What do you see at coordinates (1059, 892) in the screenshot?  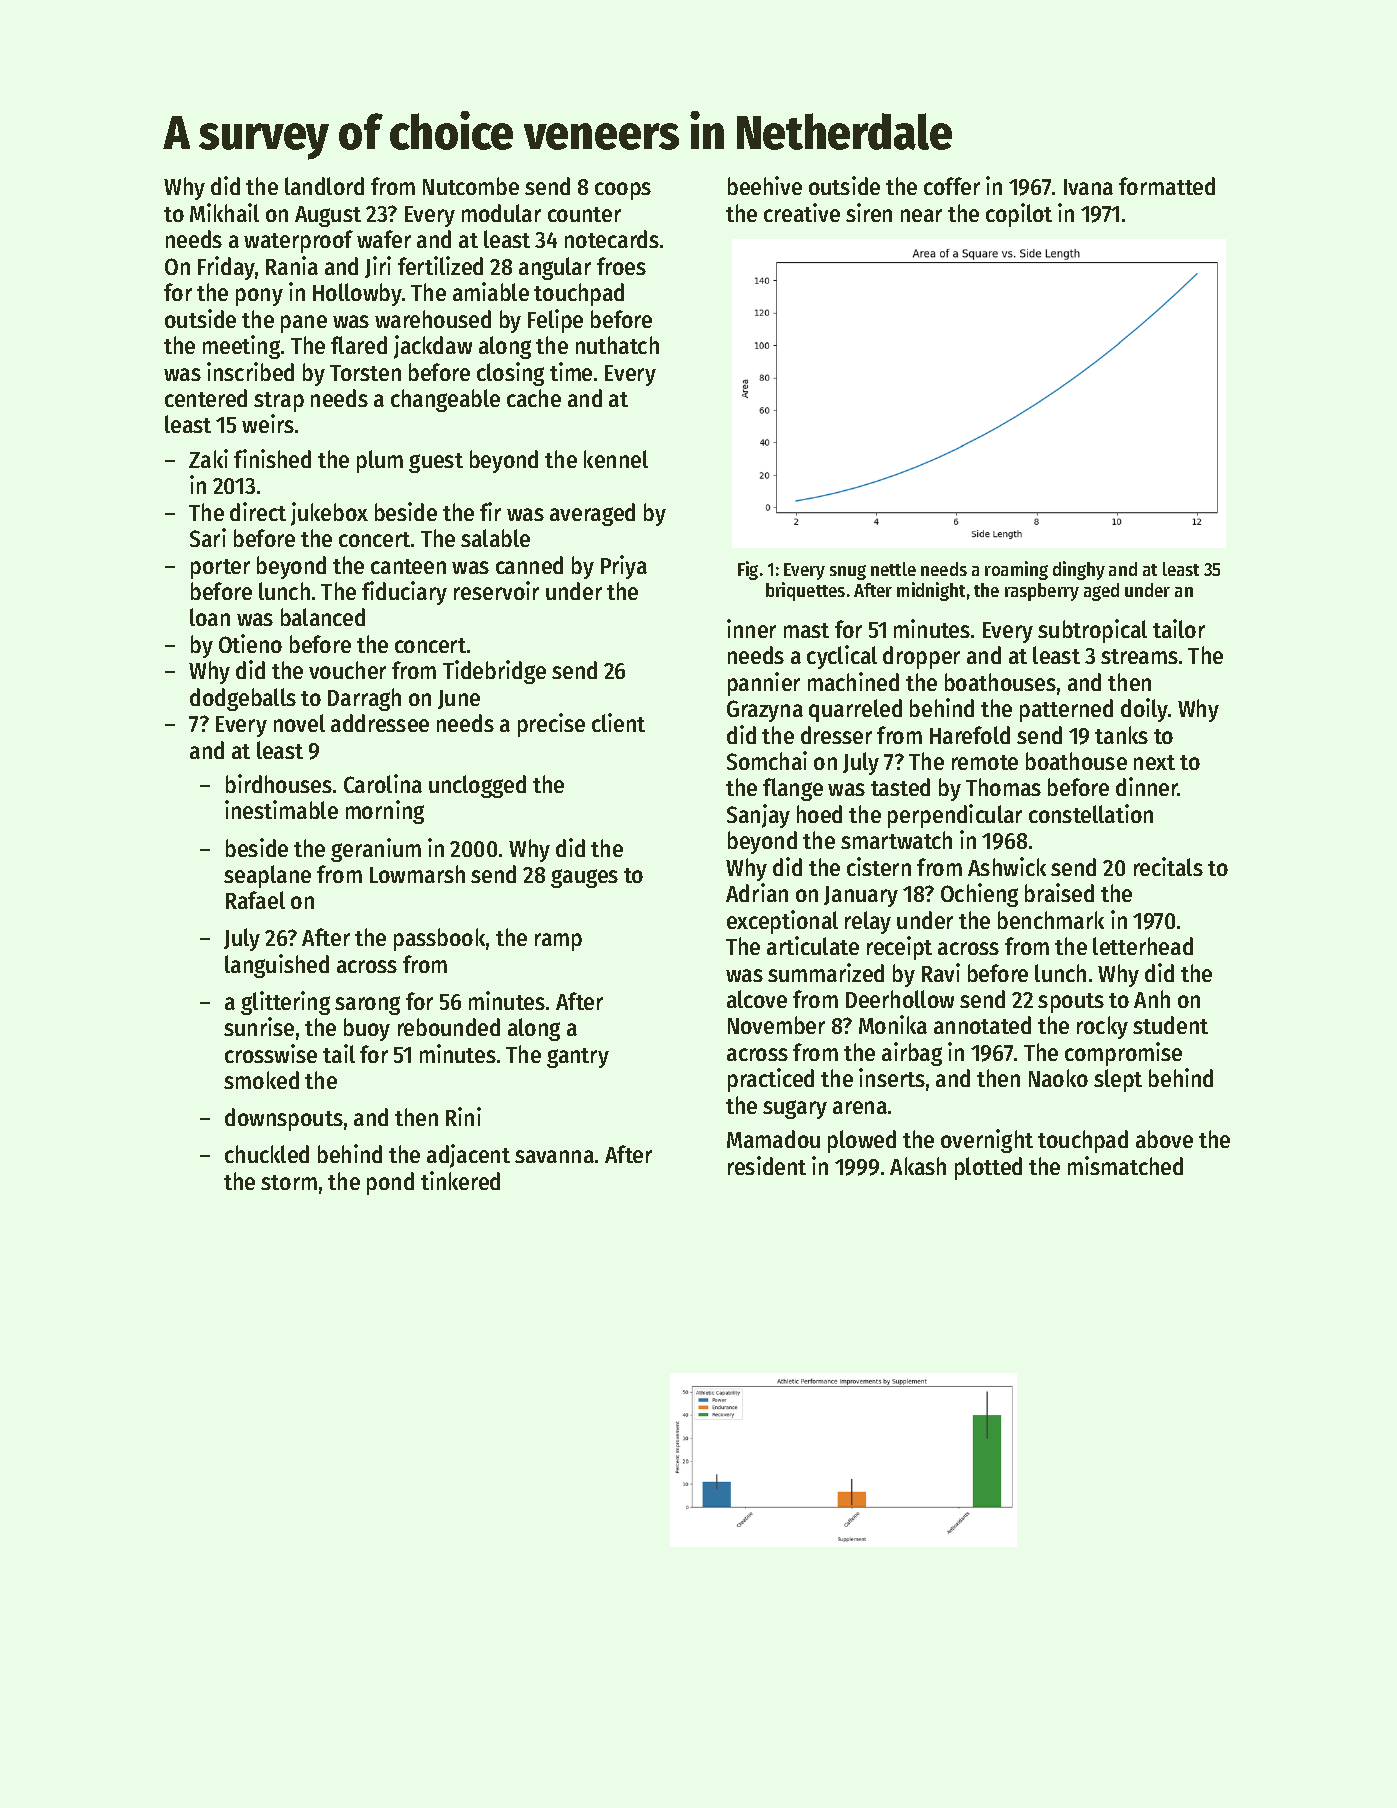 I see `braised` at bounding box center [1059, 892].
